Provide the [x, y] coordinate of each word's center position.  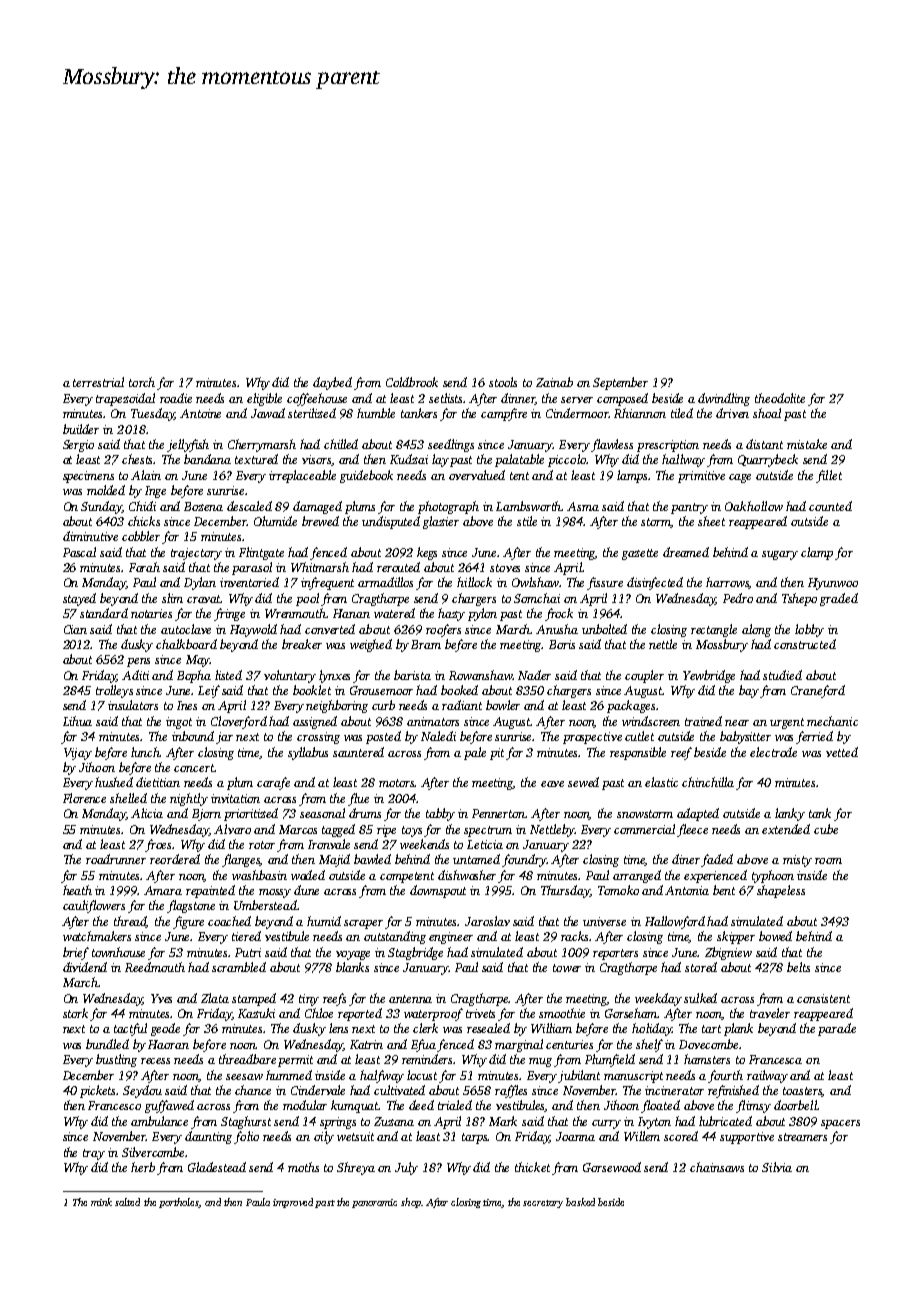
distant [764, 444]
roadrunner [116, 859]
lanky [790, 814]
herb [143, 1167]
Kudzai [409, 459]
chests [138, 459]
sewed [583, 782]
